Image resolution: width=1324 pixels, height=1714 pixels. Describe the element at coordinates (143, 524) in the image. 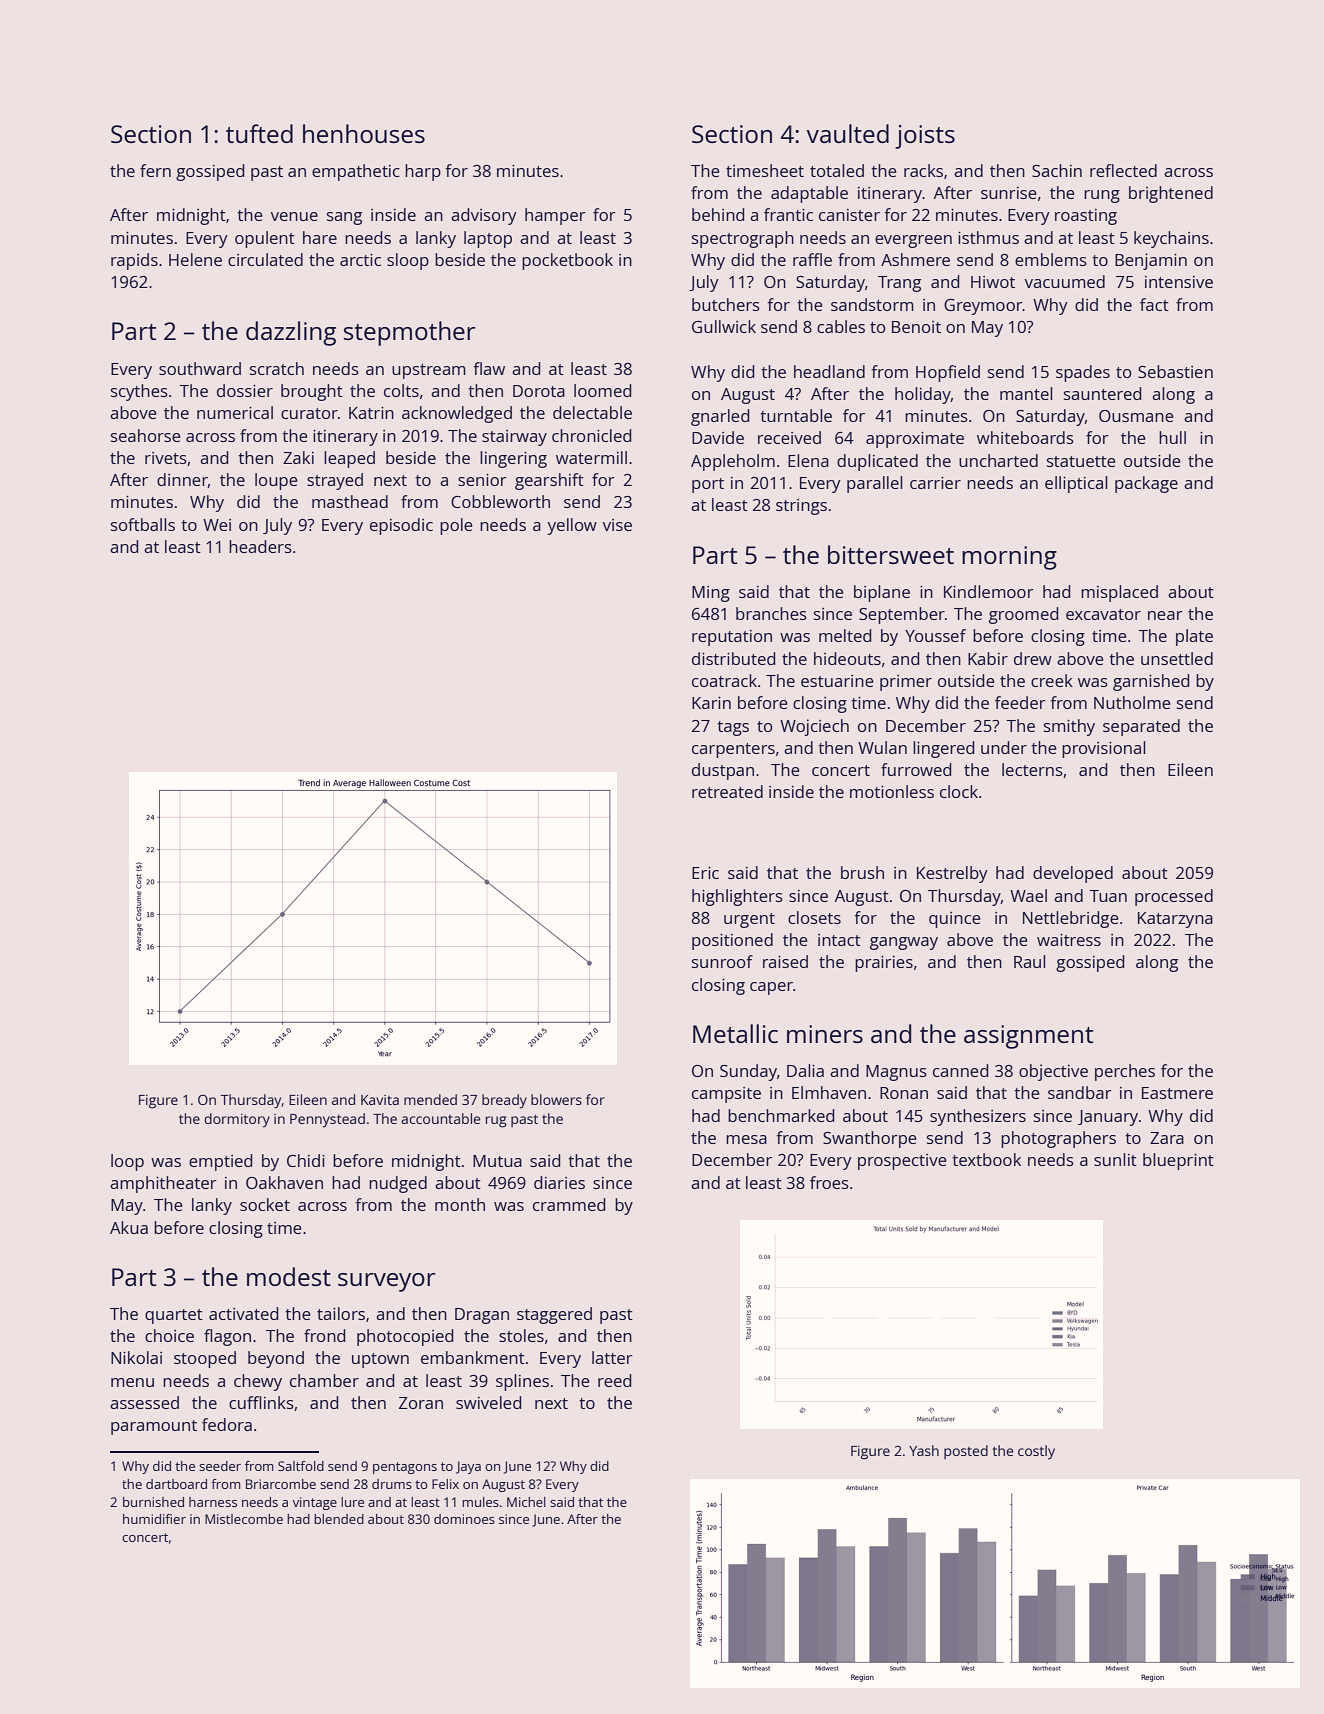

I see `softballs` at that location.
